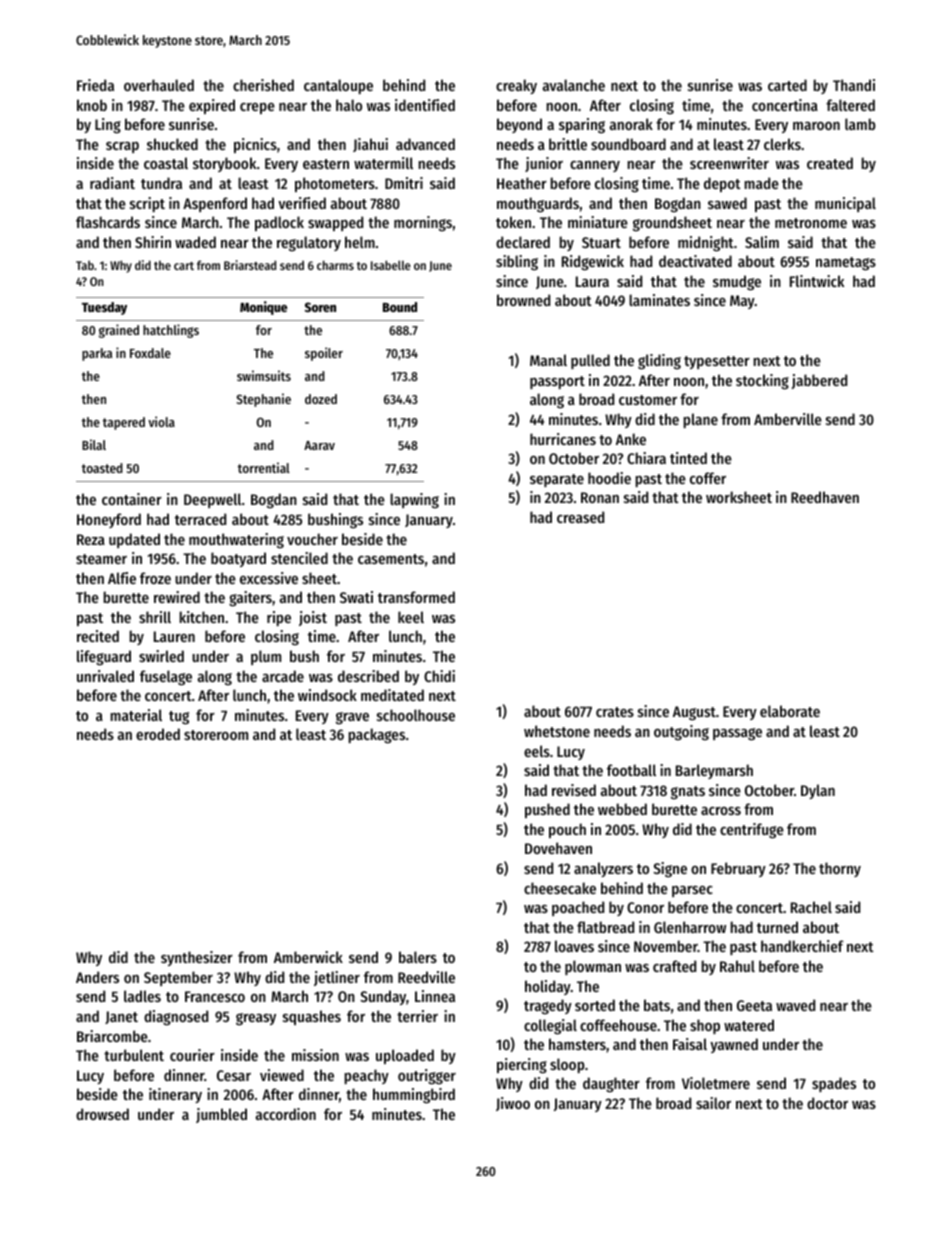 The image size is (952, 1233). Describe the element at coordinates (312, 539) in the screenshot. I see `voucher` at that location.
